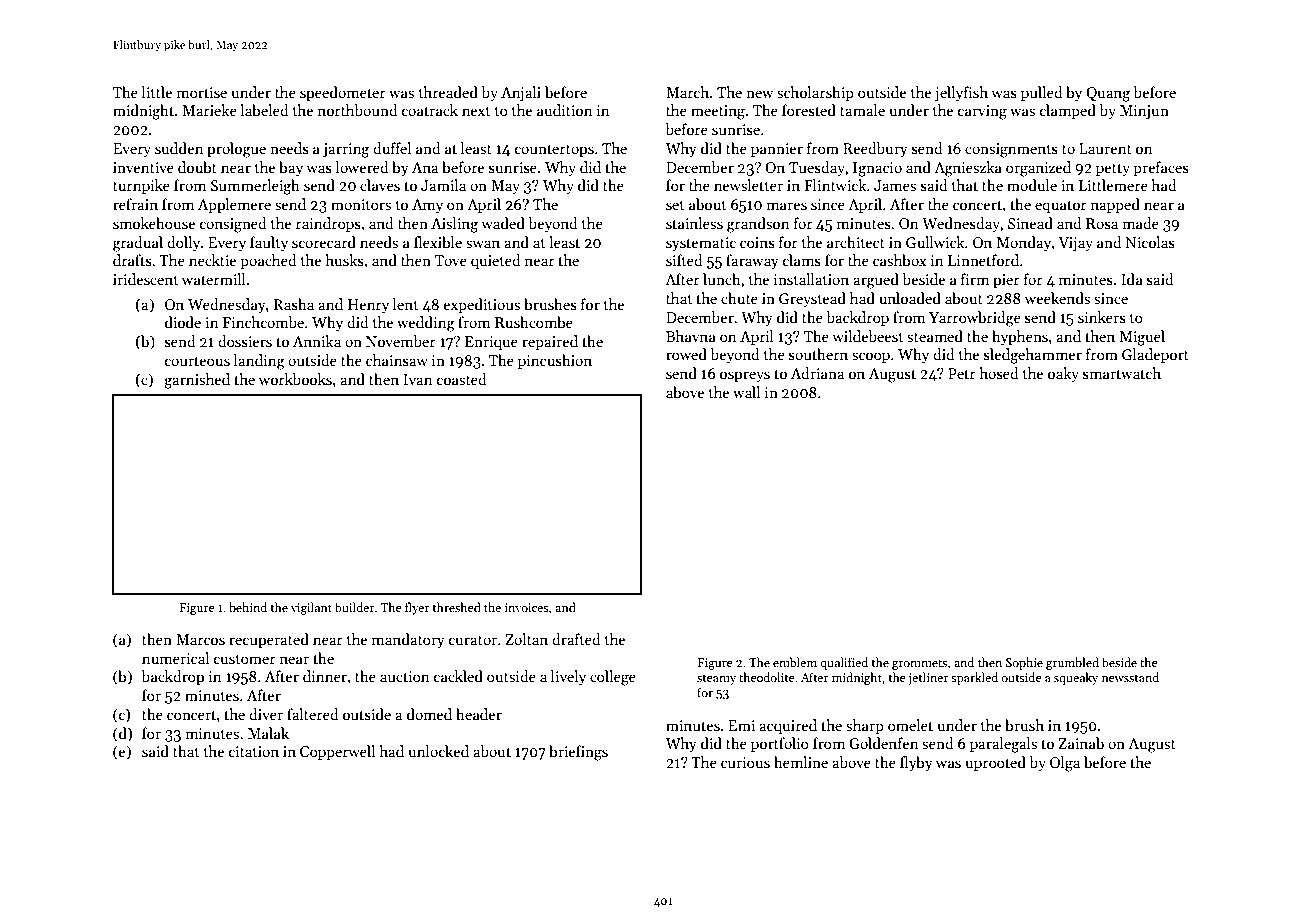  I want to click on Quang, so click(1108, 94).
